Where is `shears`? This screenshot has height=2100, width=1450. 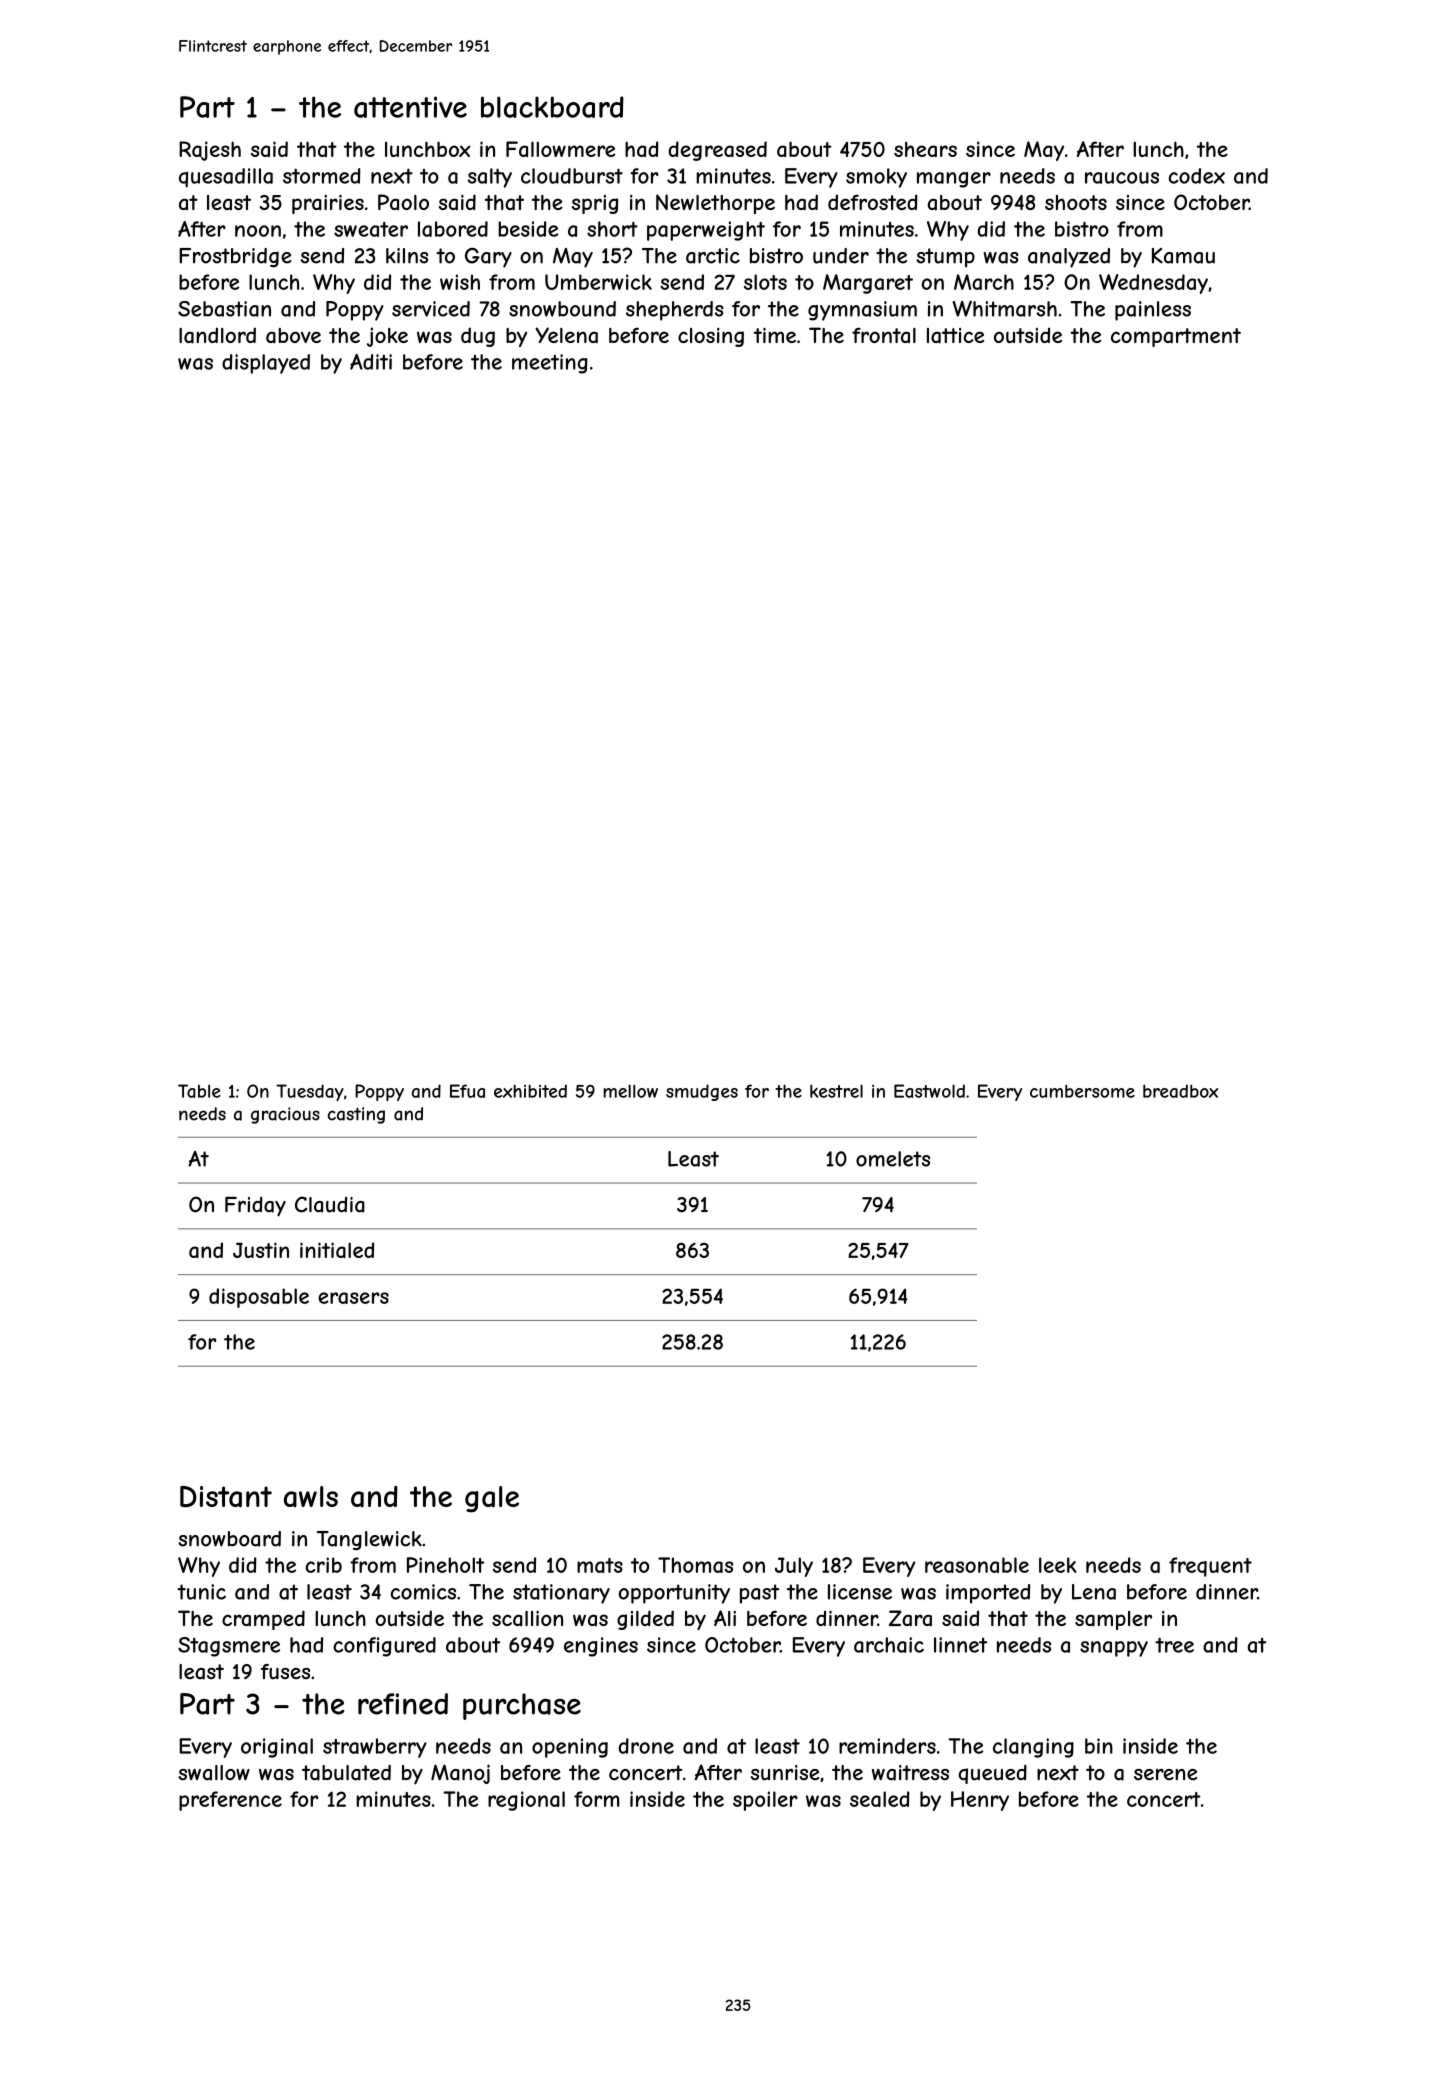
shears is located at coordinates (925, 149).
